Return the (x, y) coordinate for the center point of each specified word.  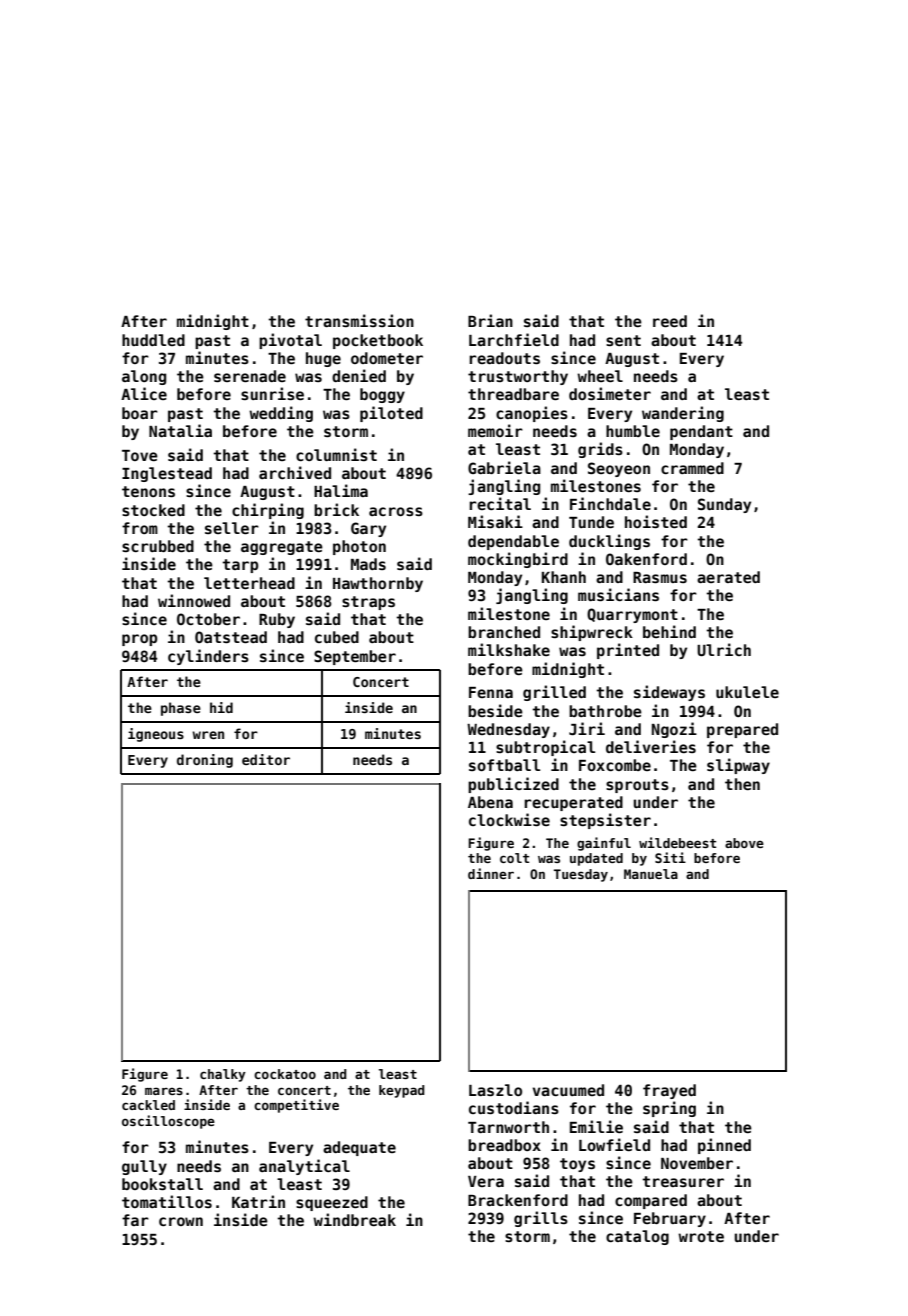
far (135, 1220)
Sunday (724, 505)
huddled (153, 340)
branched (504, 632)
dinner (491, 873)
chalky (223, 1075)
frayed (669, 1091)
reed (670, 321)
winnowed (194, 600)
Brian (490, 320)
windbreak (354, 1219)
